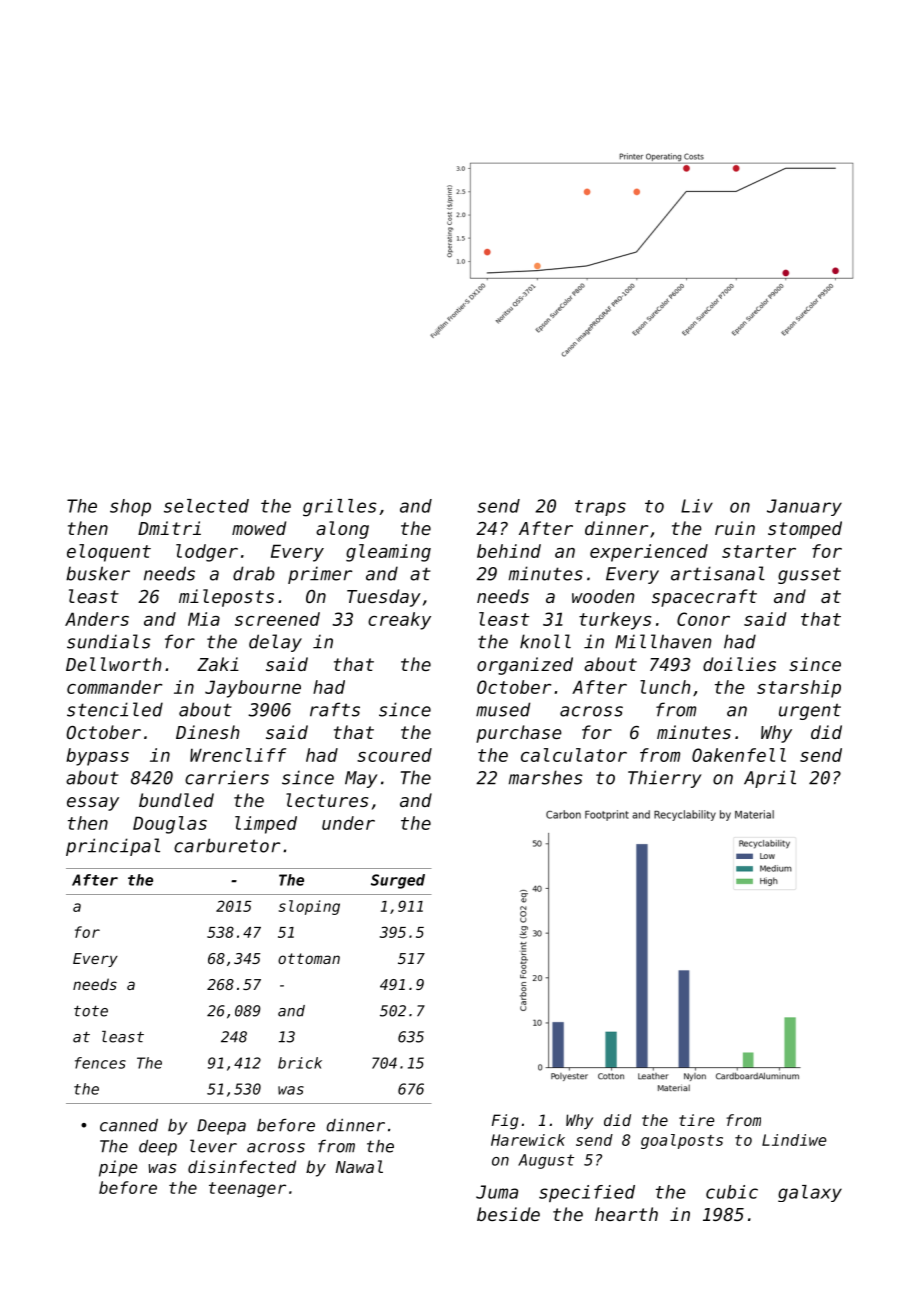  Describe the element at coordinates (665, 779) in the page. I see `Thierry` at that location.
